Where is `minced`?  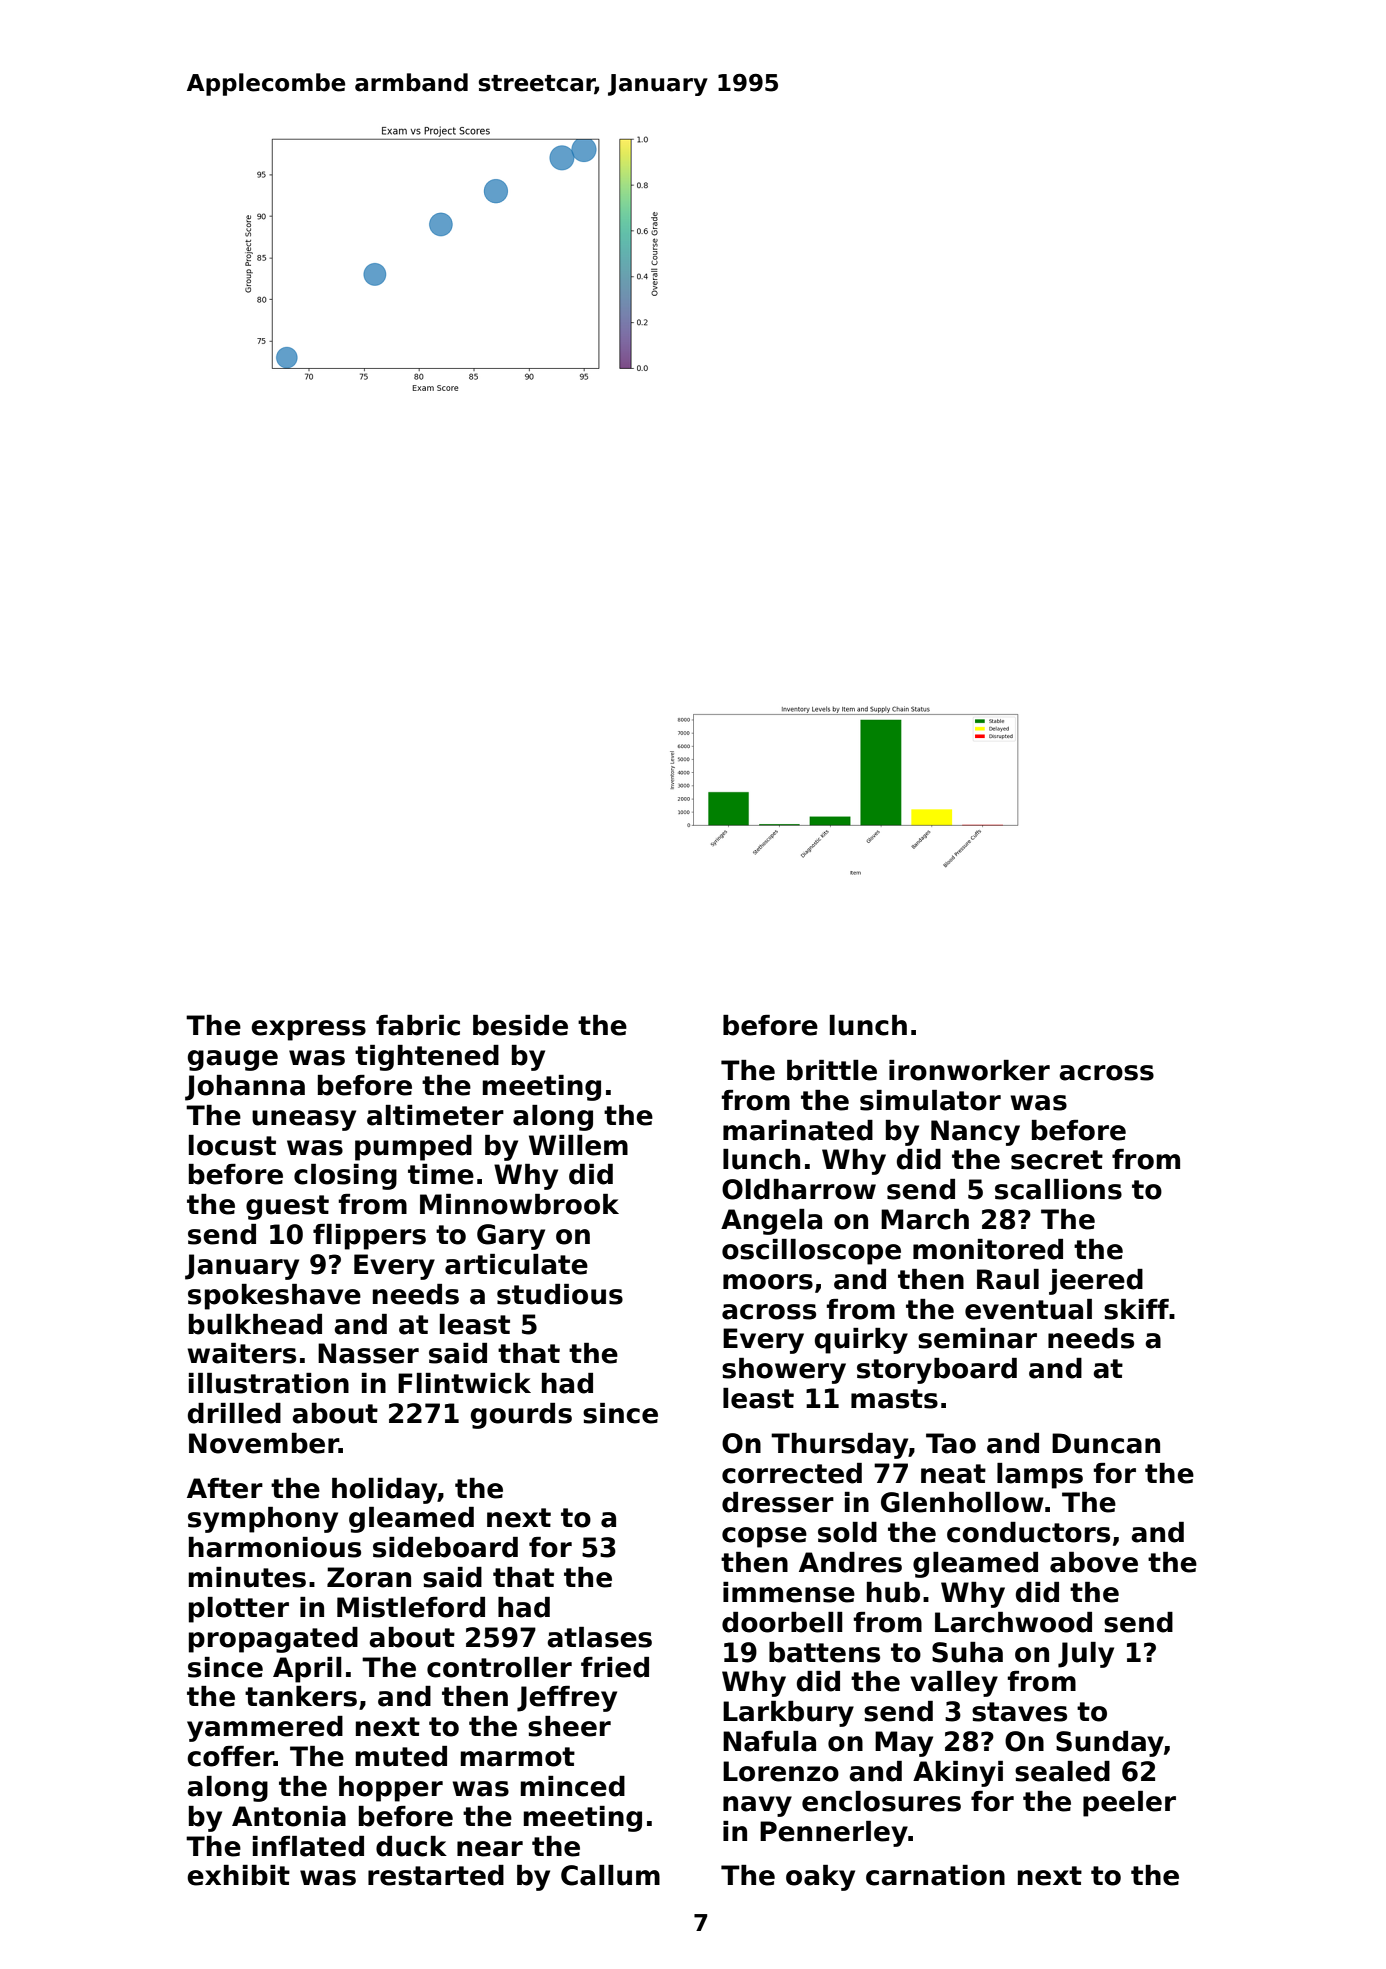
minced is located at coordinates (573, 1786).
